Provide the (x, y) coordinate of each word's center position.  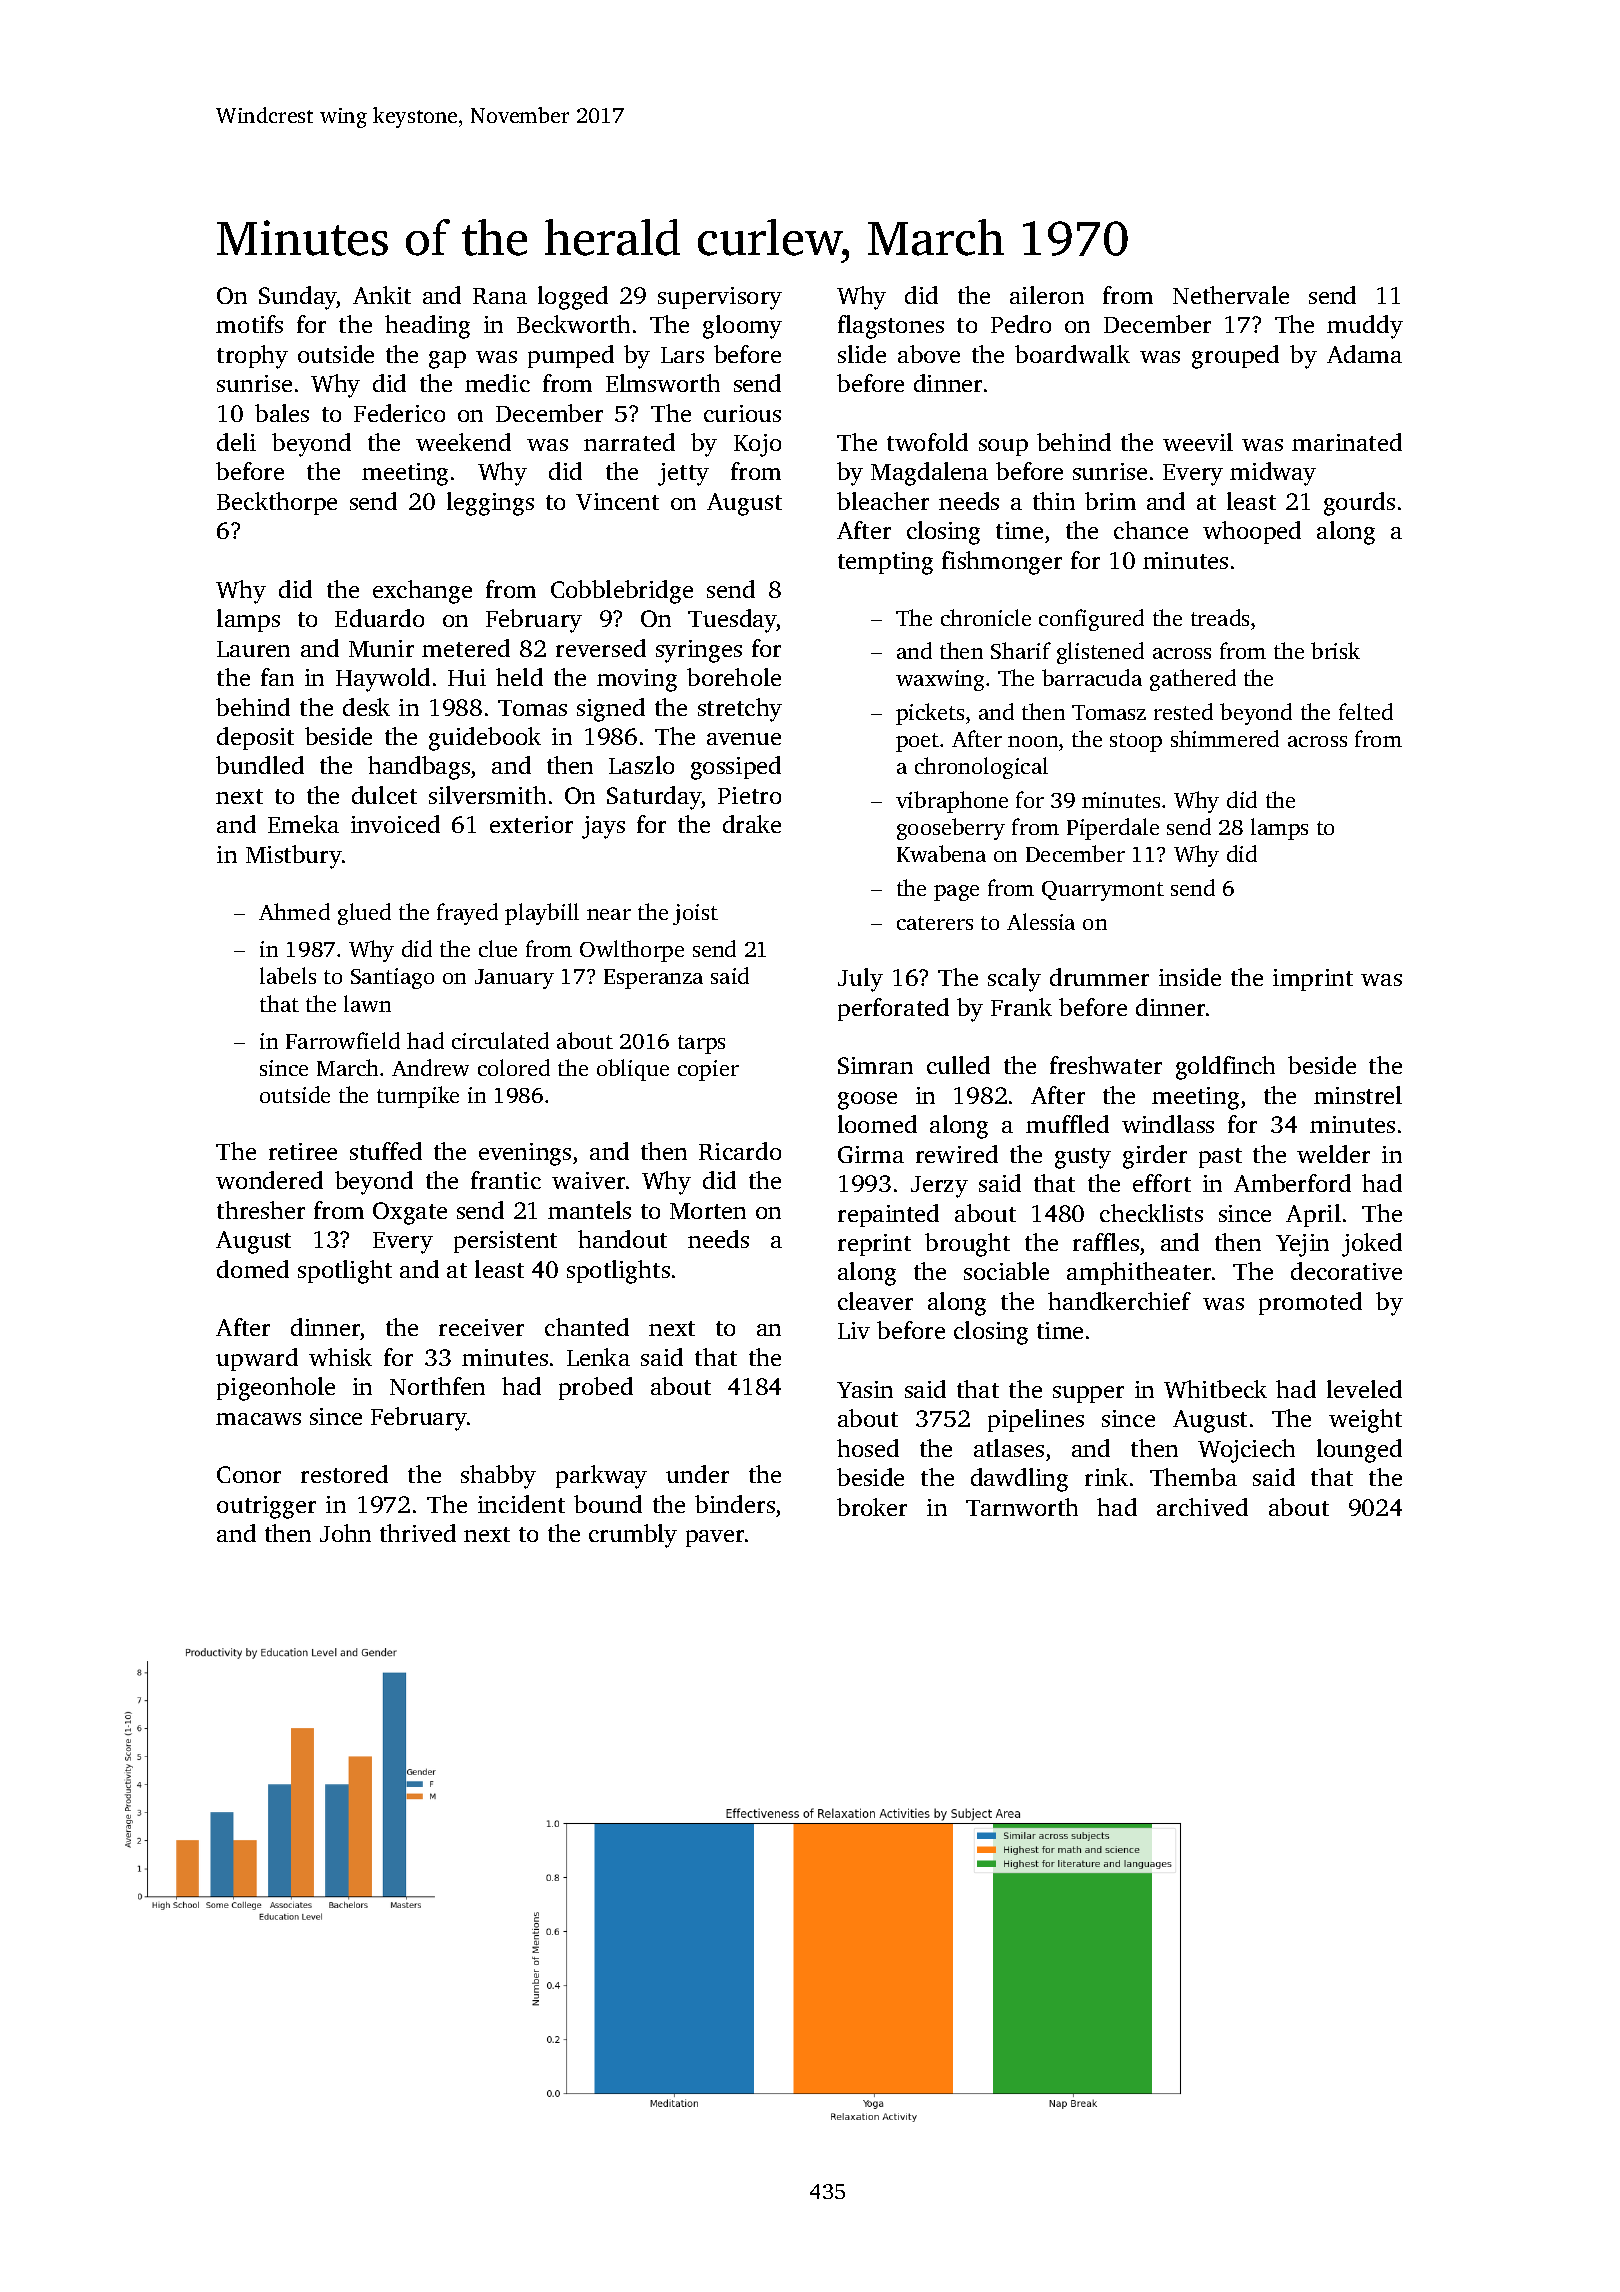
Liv (854, 1330)
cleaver (875, 1301)
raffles (1106, 1242)
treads (1220, 617)
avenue (744, 739)
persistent (505, 1242)
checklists (1151, 1213)
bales (282, 413)
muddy (1365, 327)
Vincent (617, 501)
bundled (260, 765)
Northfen (437, 1386)
